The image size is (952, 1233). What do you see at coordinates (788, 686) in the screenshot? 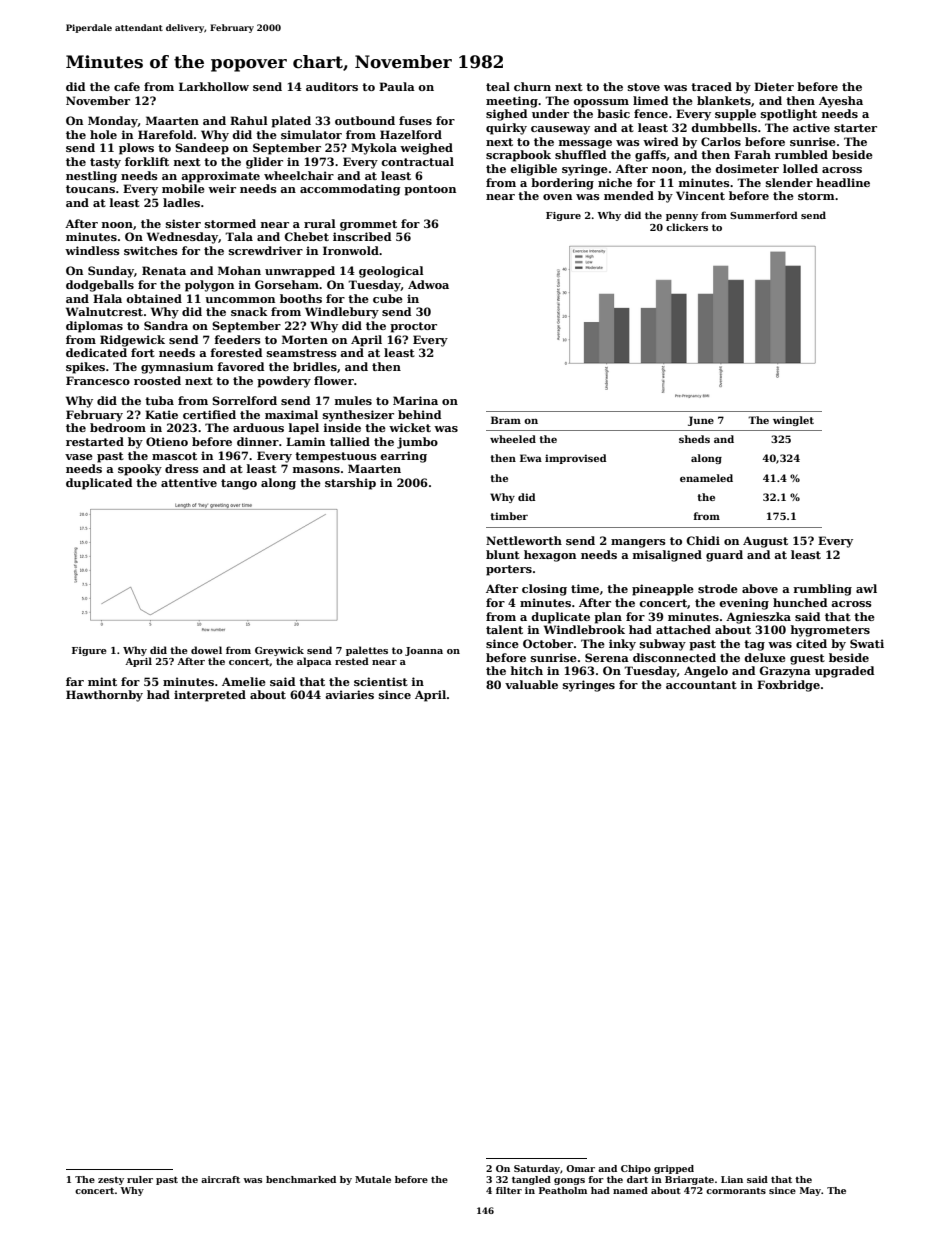
I see `Foxbridge` at bounding box center [788, 686].
